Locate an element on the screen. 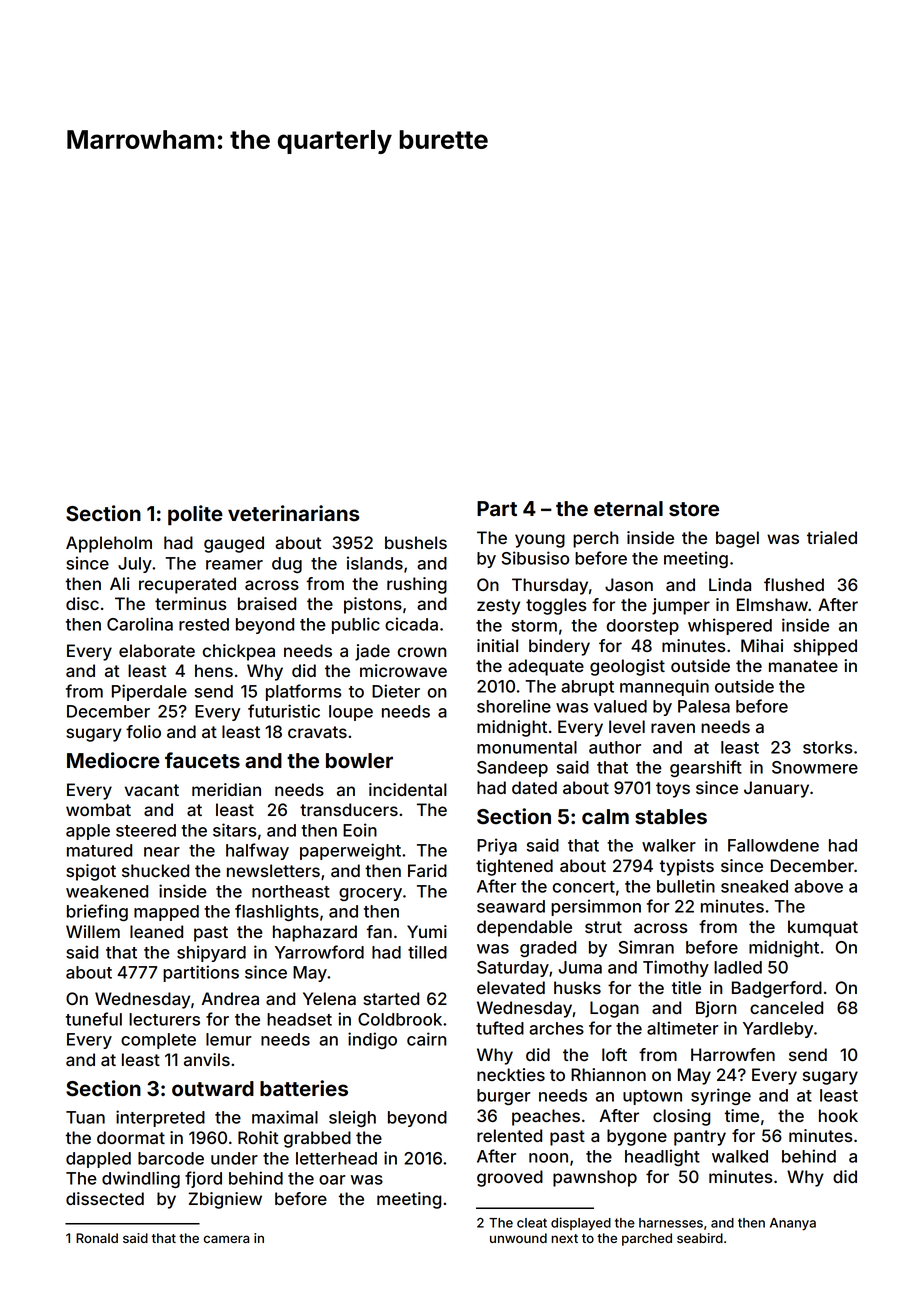 This screenshot has height=1311, width=924. trialed is located at coordinates (832, 537).
